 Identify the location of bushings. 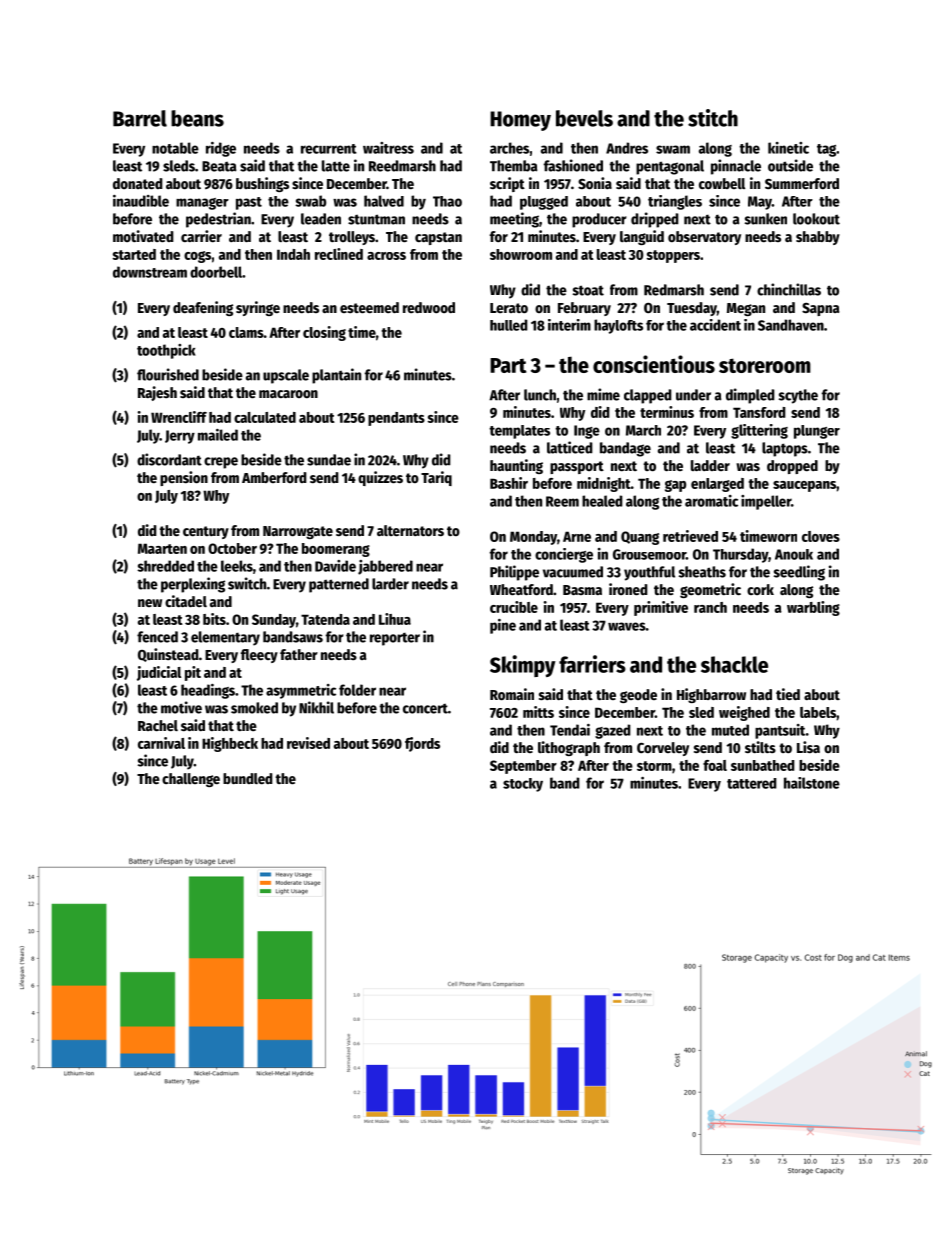
(262, 184).
